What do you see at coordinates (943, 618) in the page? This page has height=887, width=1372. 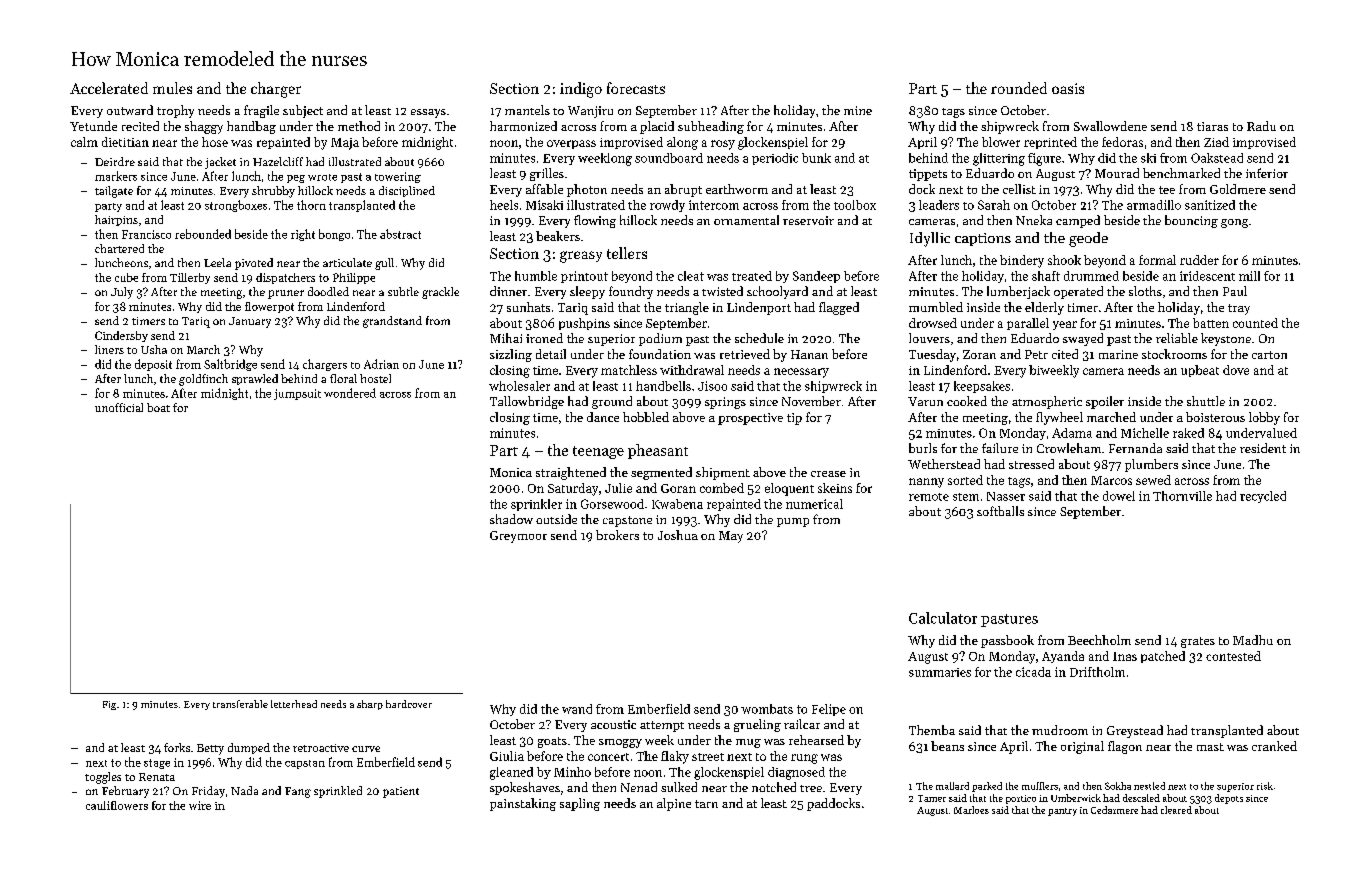 I see `Calculator` at bounding box center [943, 618].
